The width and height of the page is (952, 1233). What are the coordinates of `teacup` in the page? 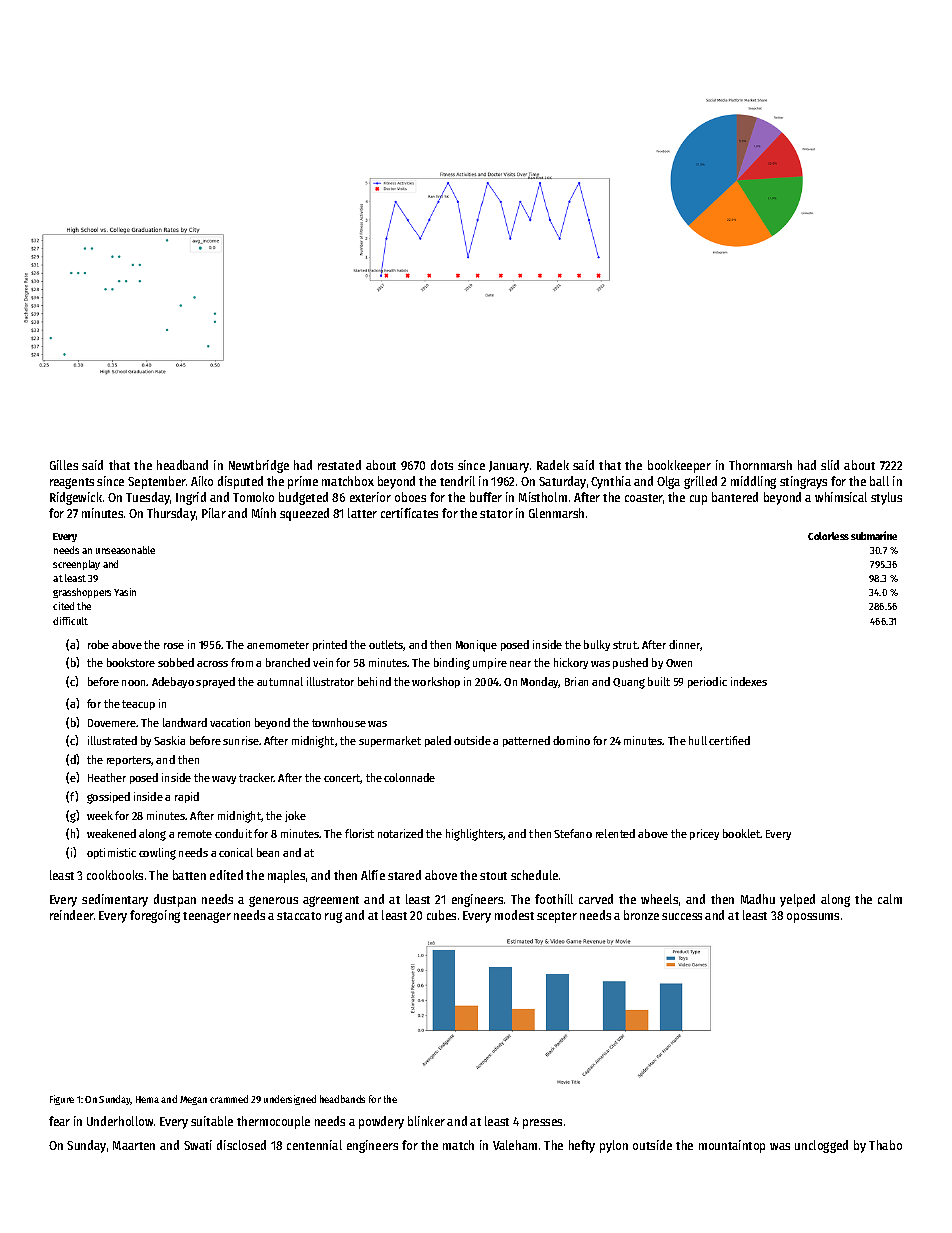 It's located at (138, 705).
